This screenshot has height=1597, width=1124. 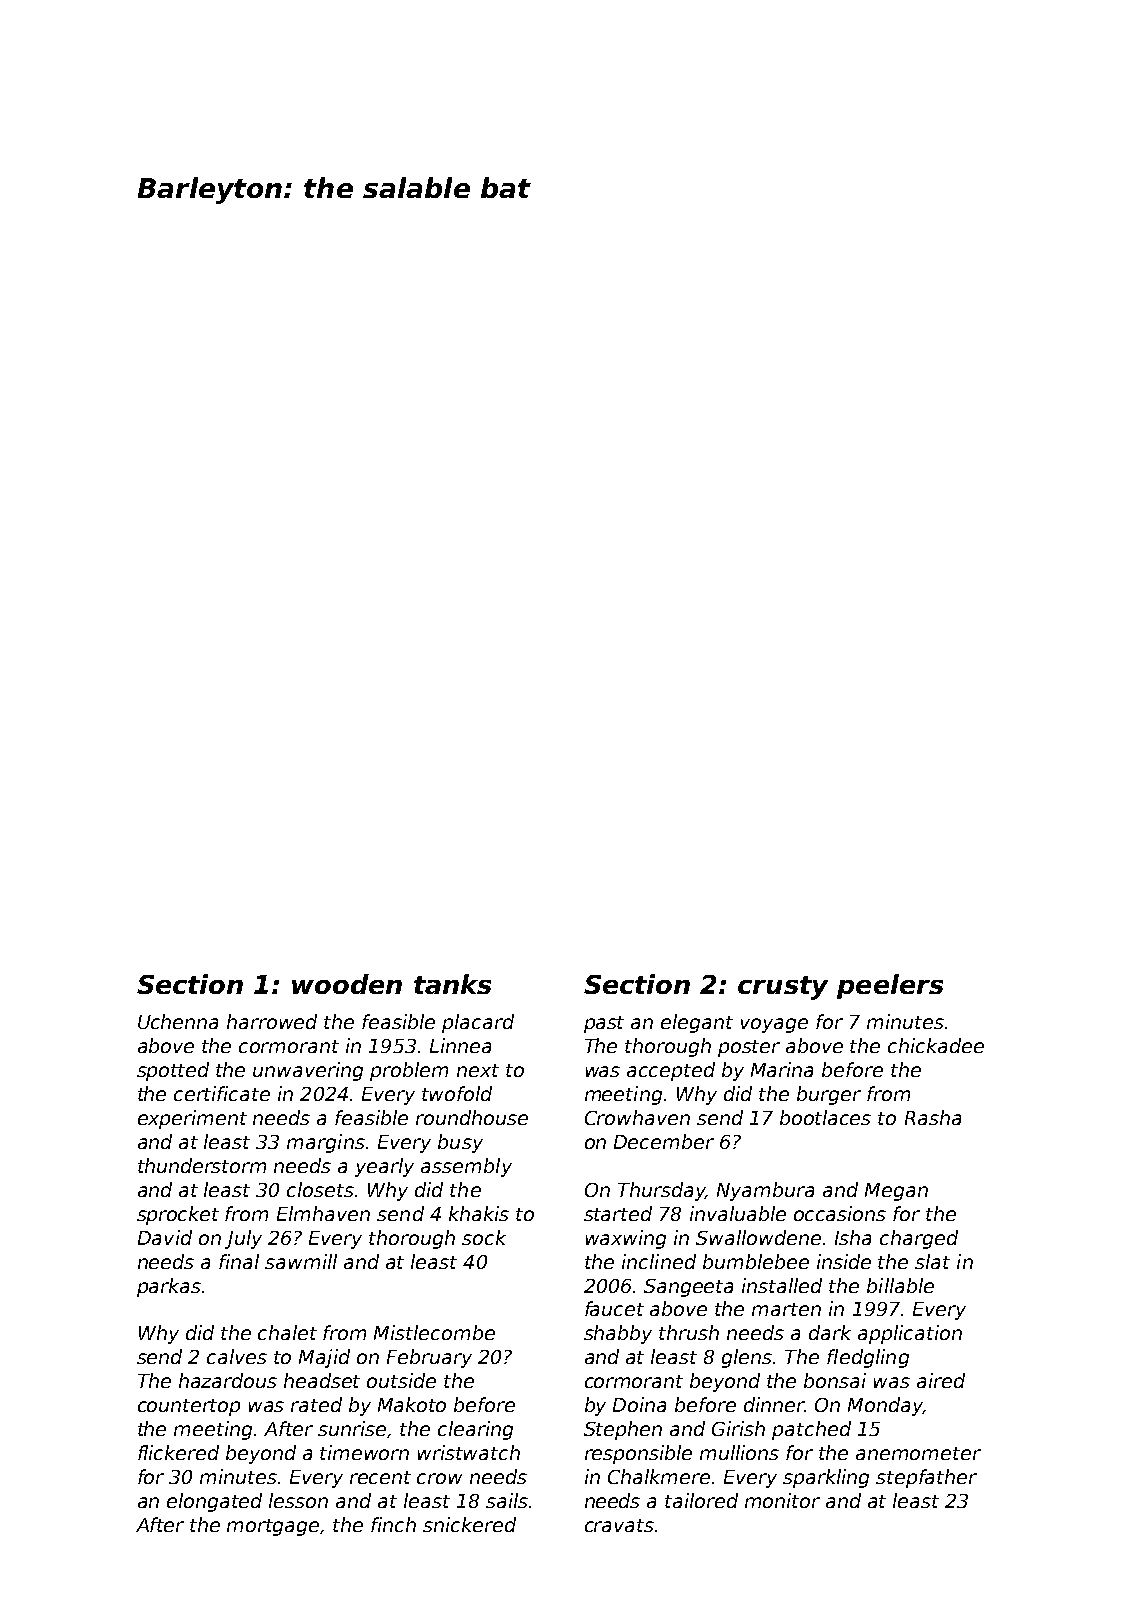 I want to click on harrowed, so click(x=272, y=1021).
